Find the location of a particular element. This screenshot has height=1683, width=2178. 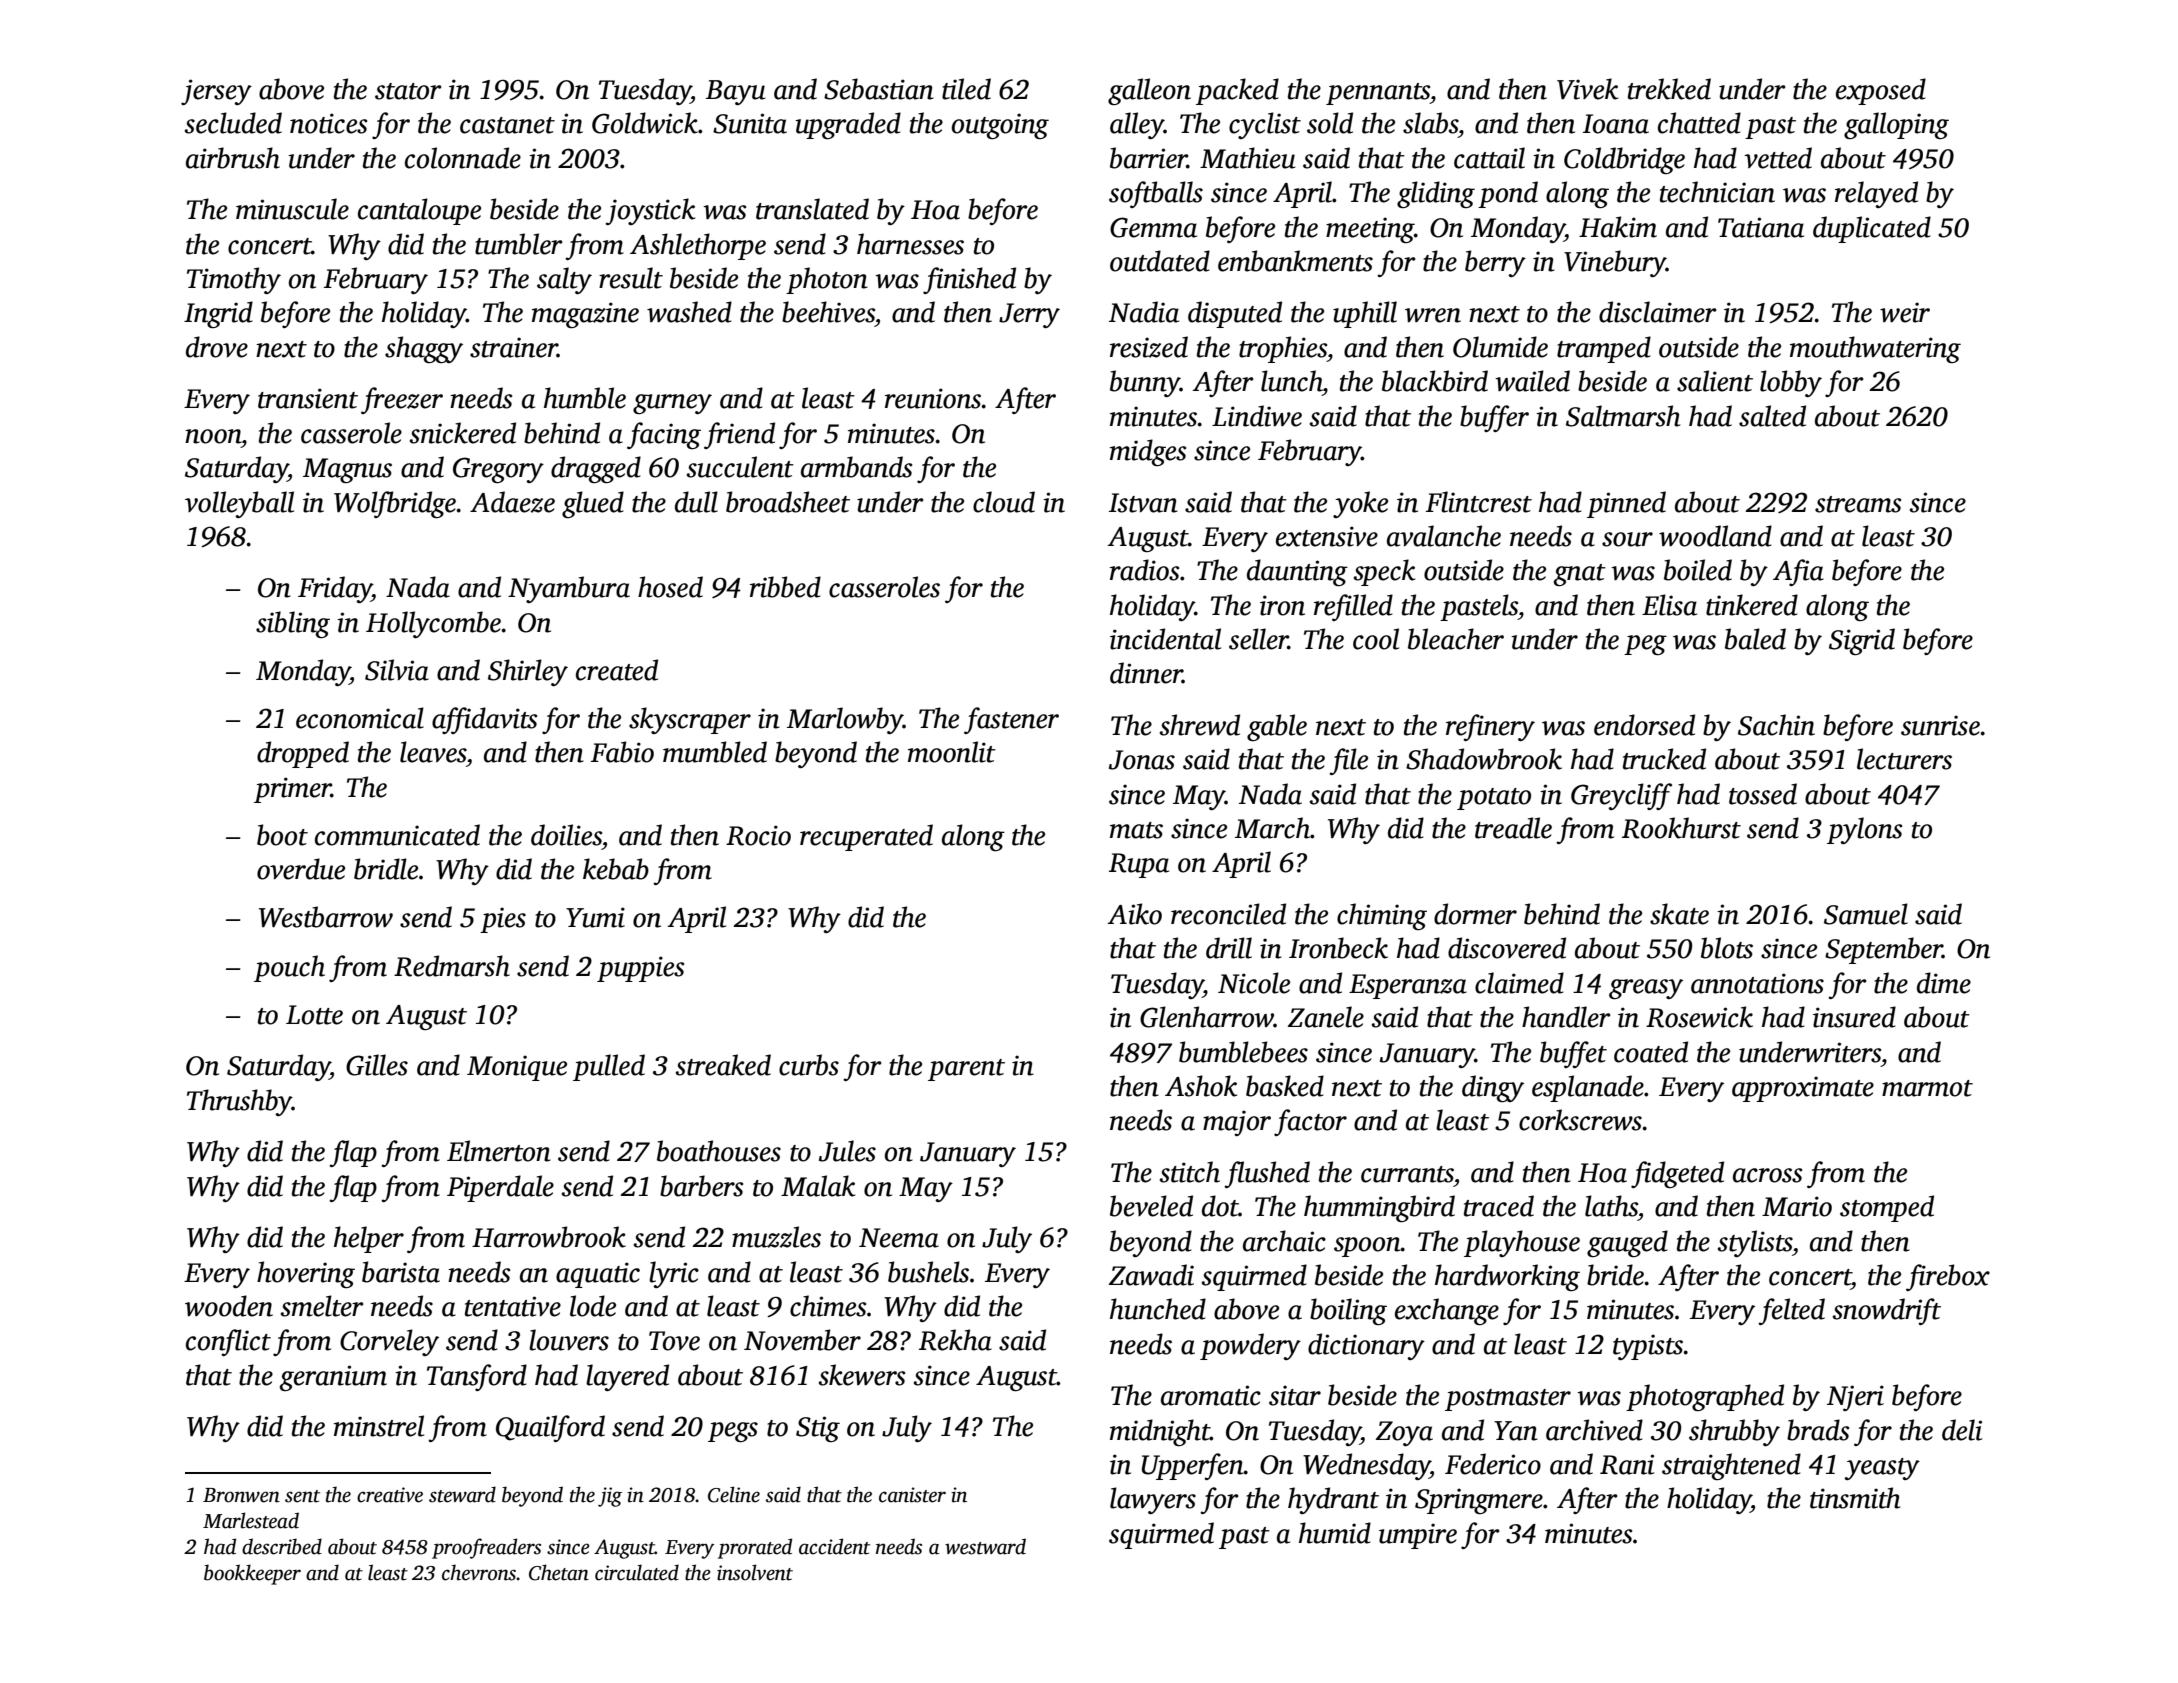

Sunita is located at coordinates (750, 123).
